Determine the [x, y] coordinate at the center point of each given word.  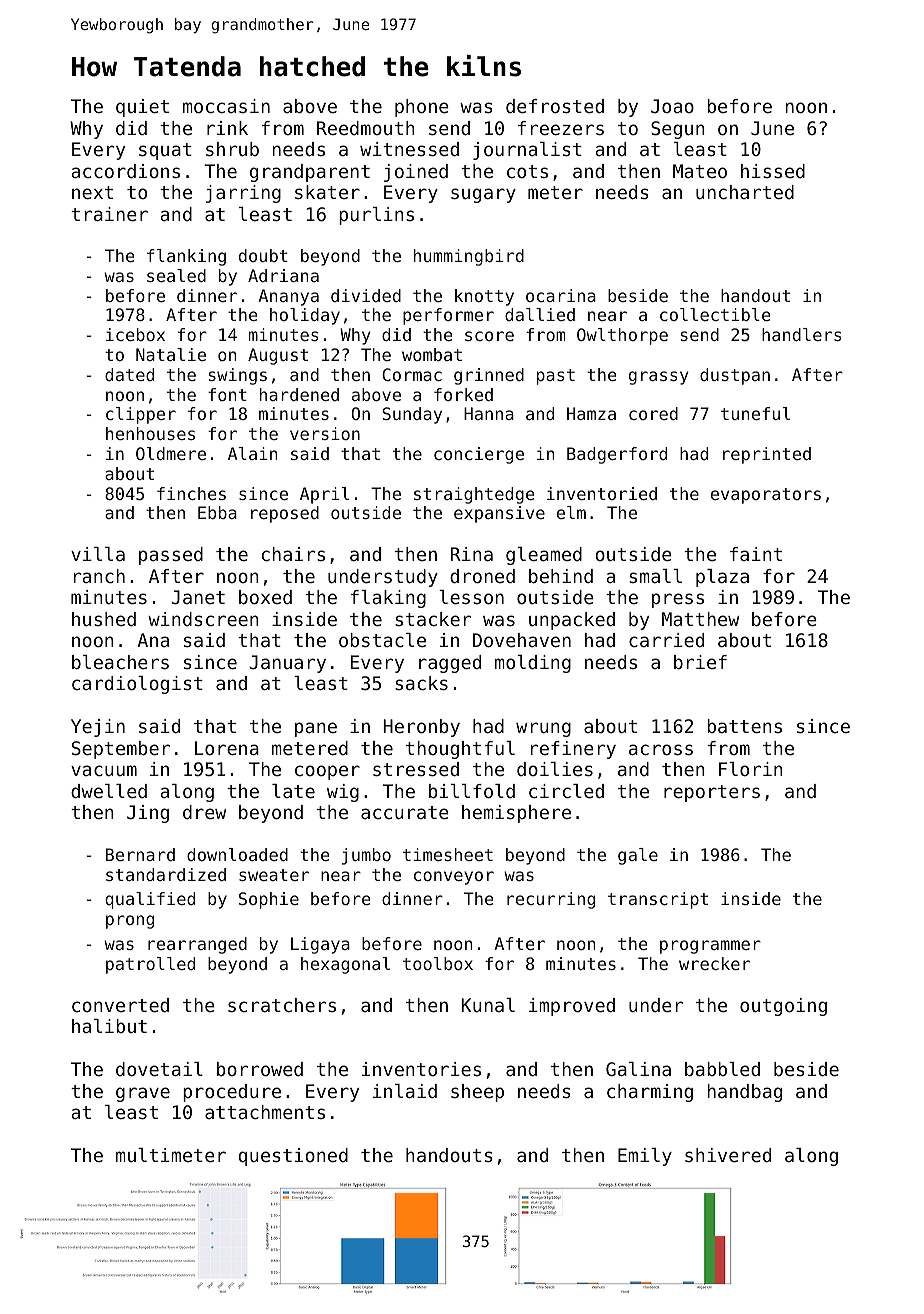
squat [165, 151]
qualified [150, 900]
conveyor [454, 878]
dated [129, 374]
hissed [773, 171]
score [489, 336]
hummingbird [469, 257]
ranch [99, 576]
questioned [293, 1157]
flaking [388, 599]
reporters [712, 793]
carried [666, 640]
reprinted [767, 455]
